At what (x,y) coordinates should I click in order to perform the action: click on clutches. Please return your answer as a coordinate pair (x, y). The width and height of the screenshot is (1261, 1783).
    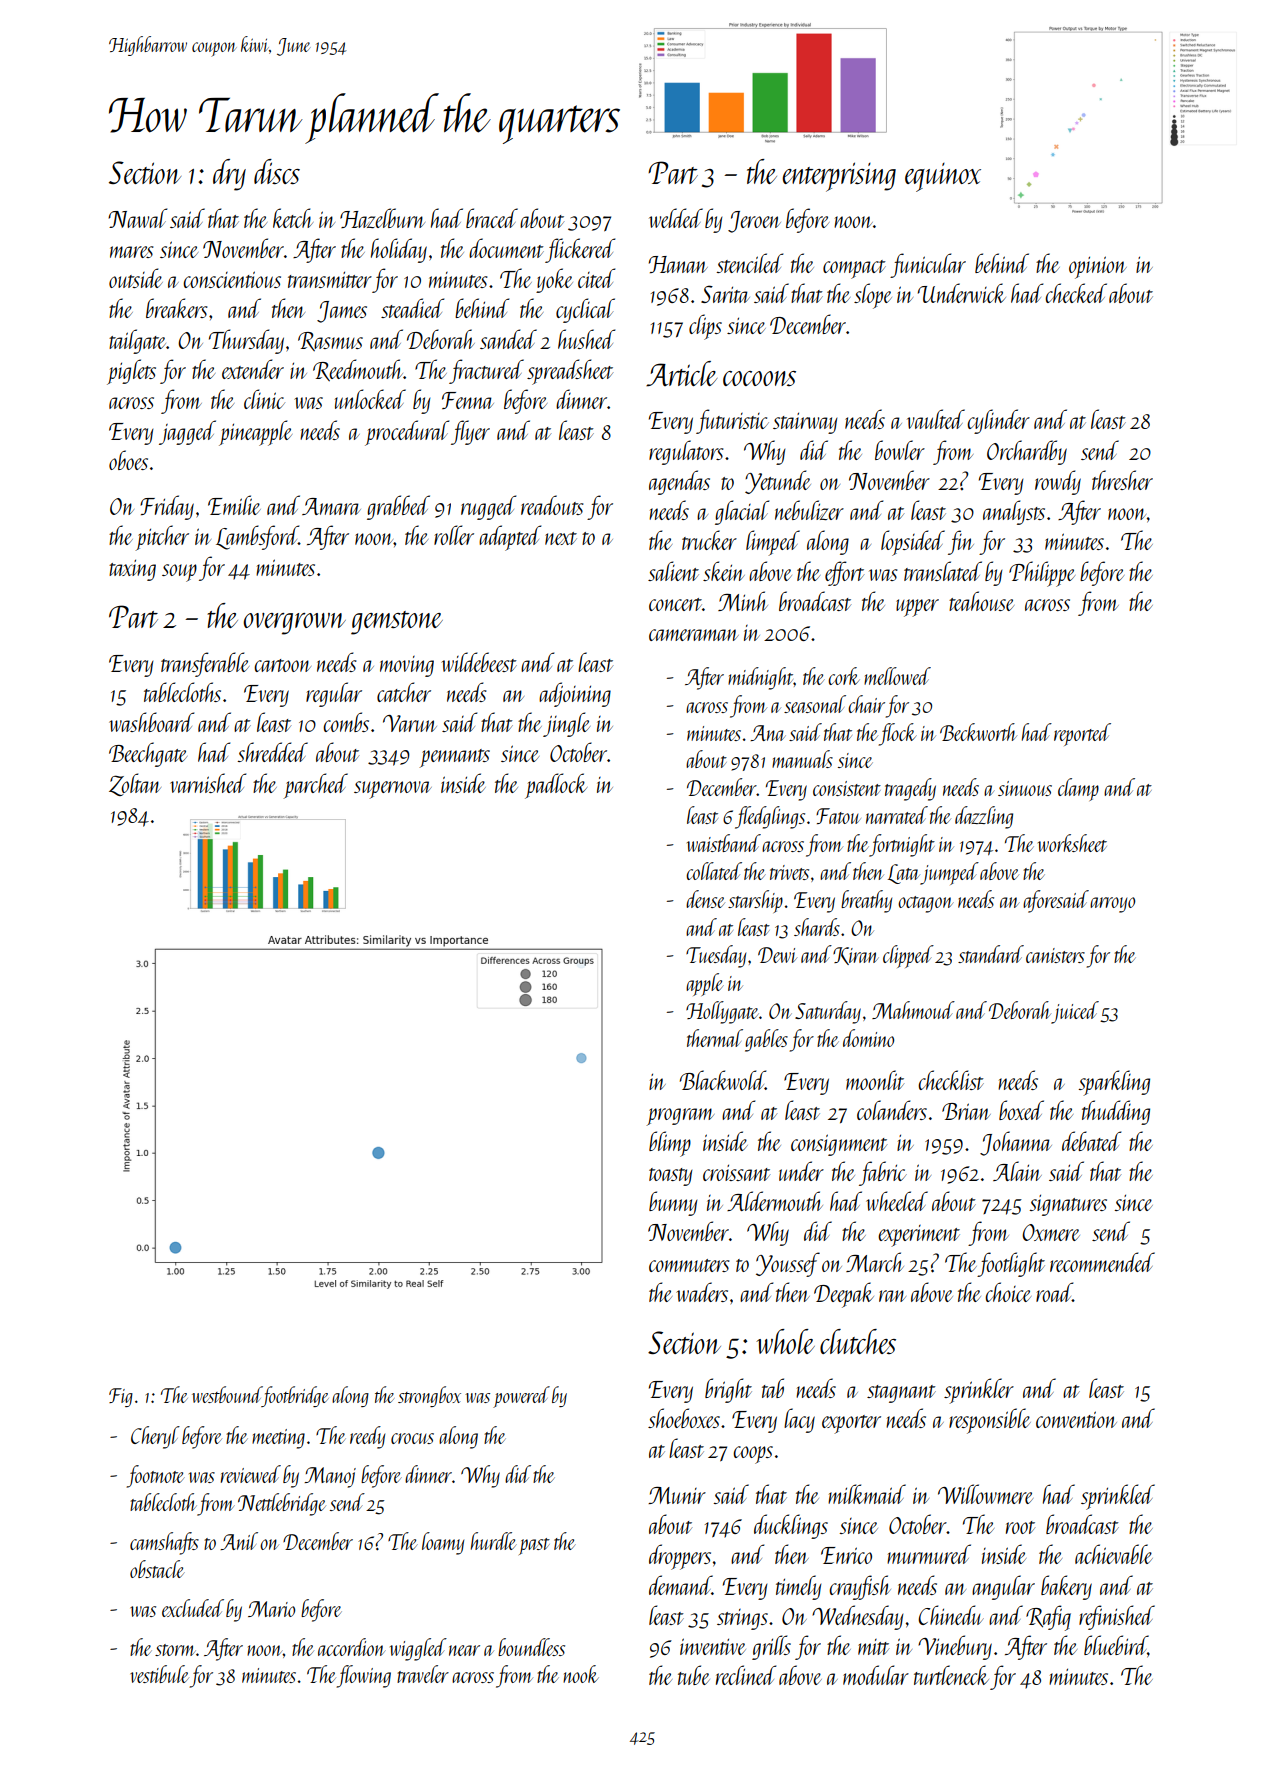
    Looking at the image, I should click on (858, 1341).
